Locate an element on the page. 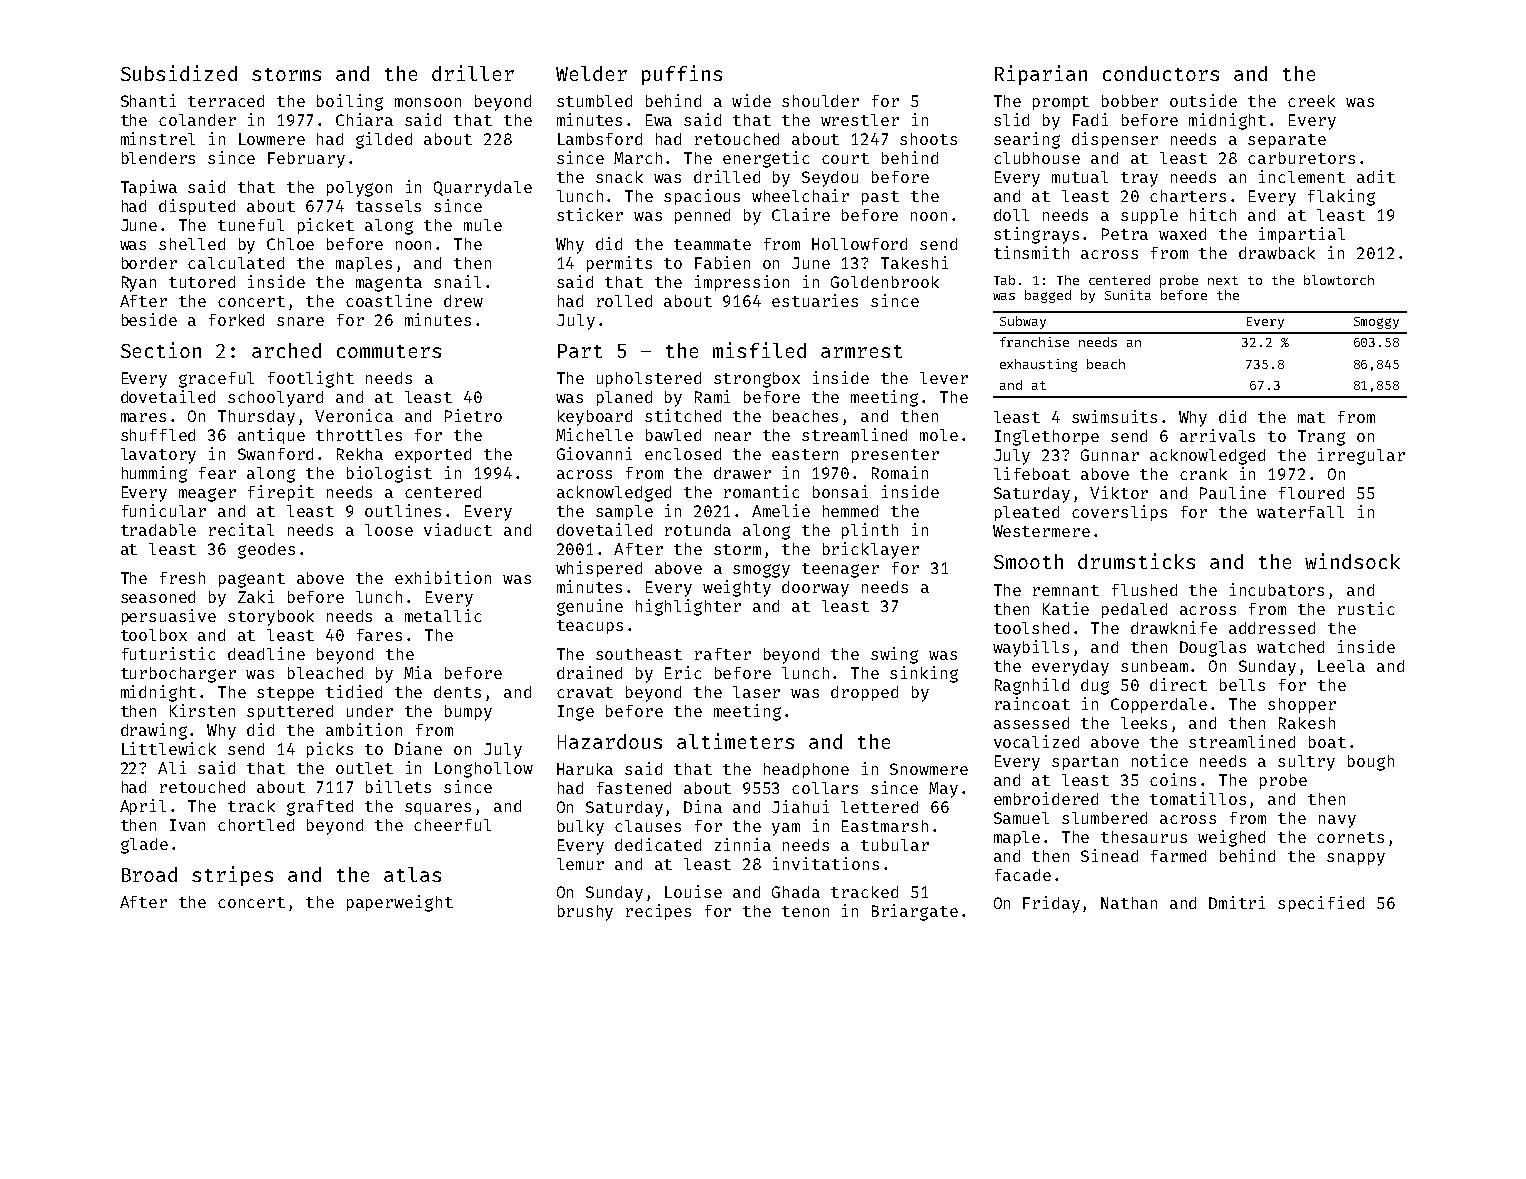  sticker is located at coordinates (590, 214).
